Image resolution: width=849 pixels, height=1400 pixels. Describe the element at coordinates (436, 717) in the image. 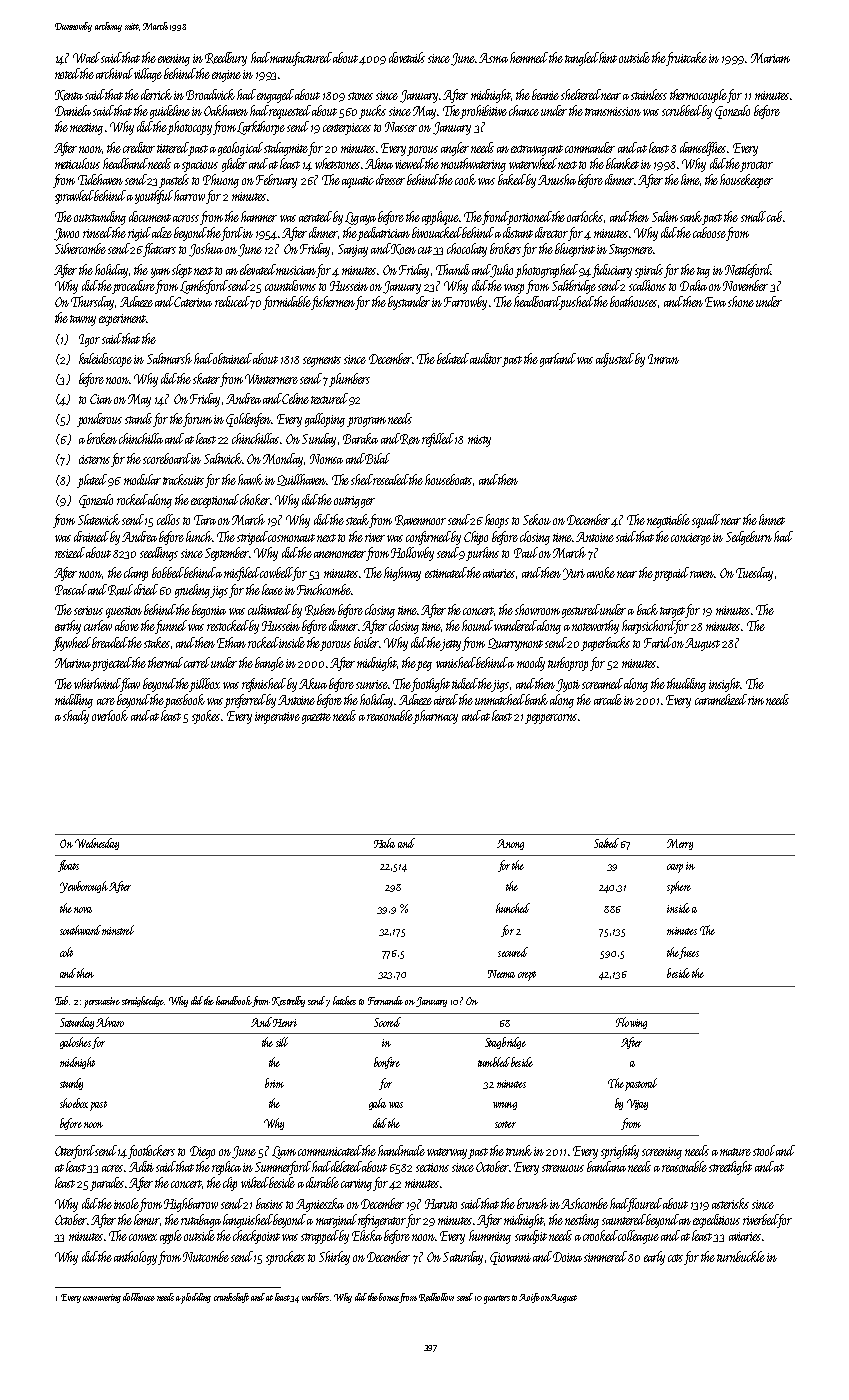

I see `pharmacy` at that location.
